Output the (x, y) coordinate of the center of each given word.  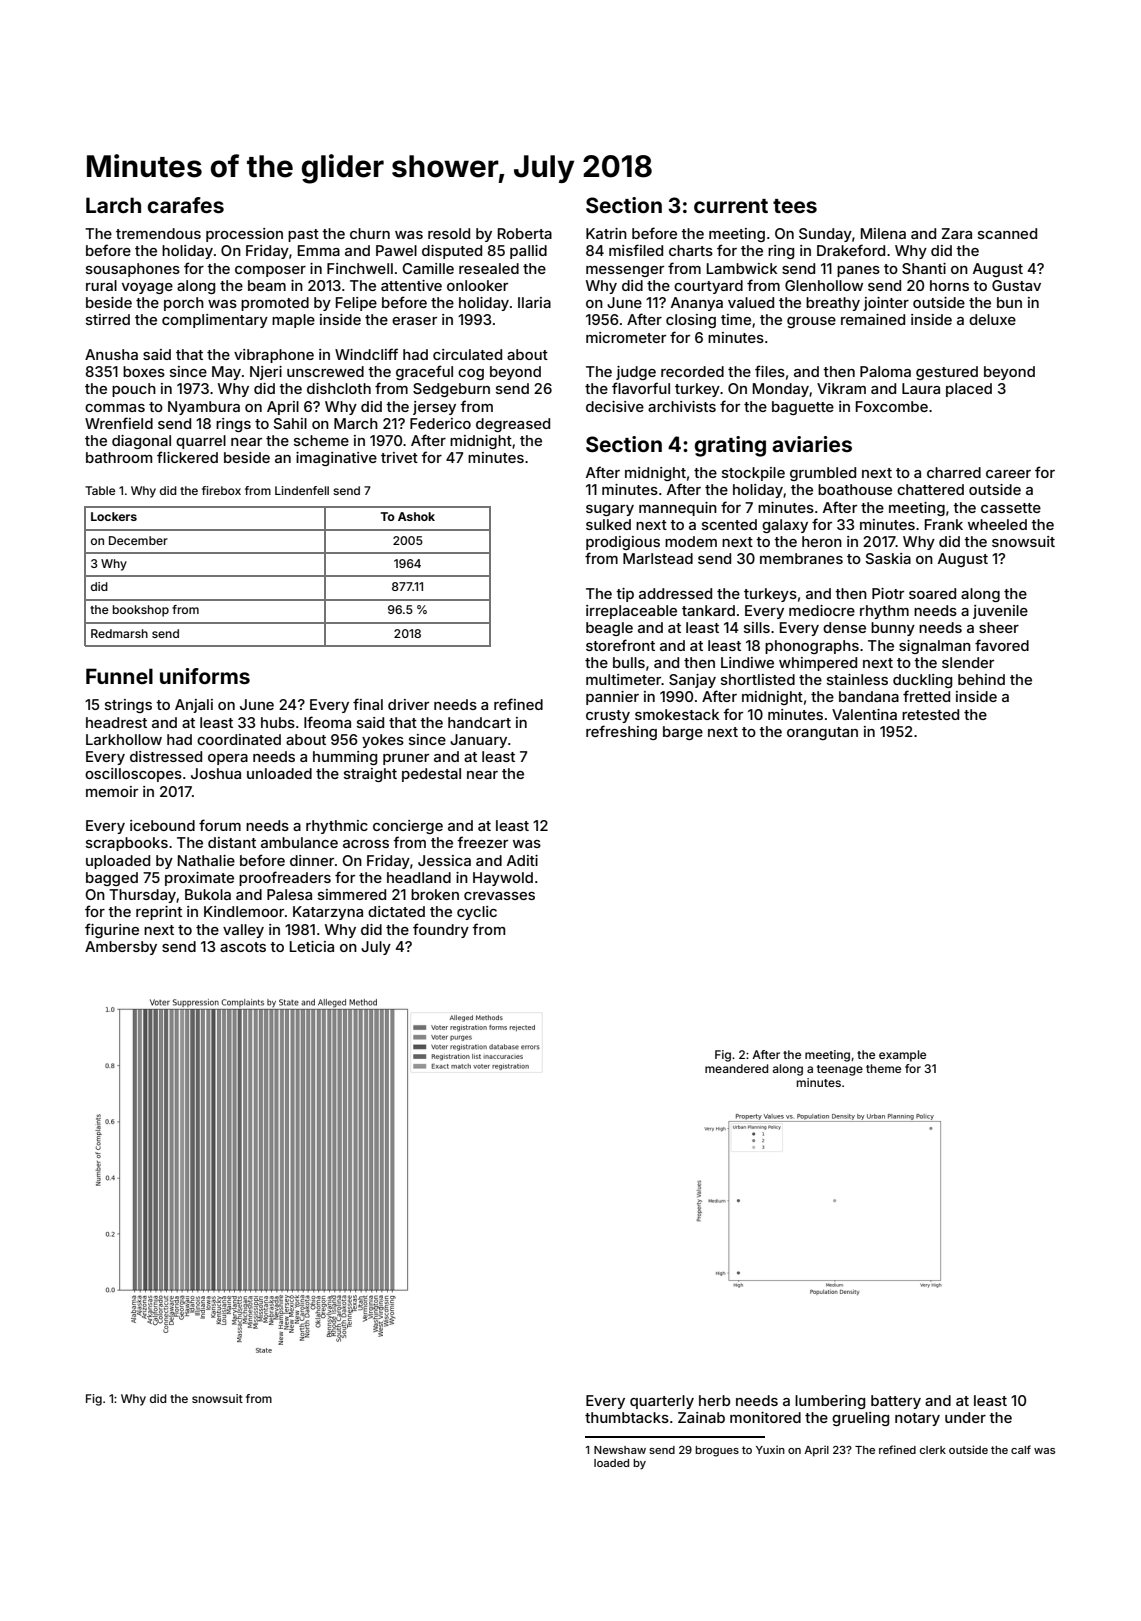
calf (1021, 1449)
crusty (608, 716)
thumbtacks (627, 1417)
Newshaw (620, 1450)
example (902, 1056)
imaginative (336, 459)
